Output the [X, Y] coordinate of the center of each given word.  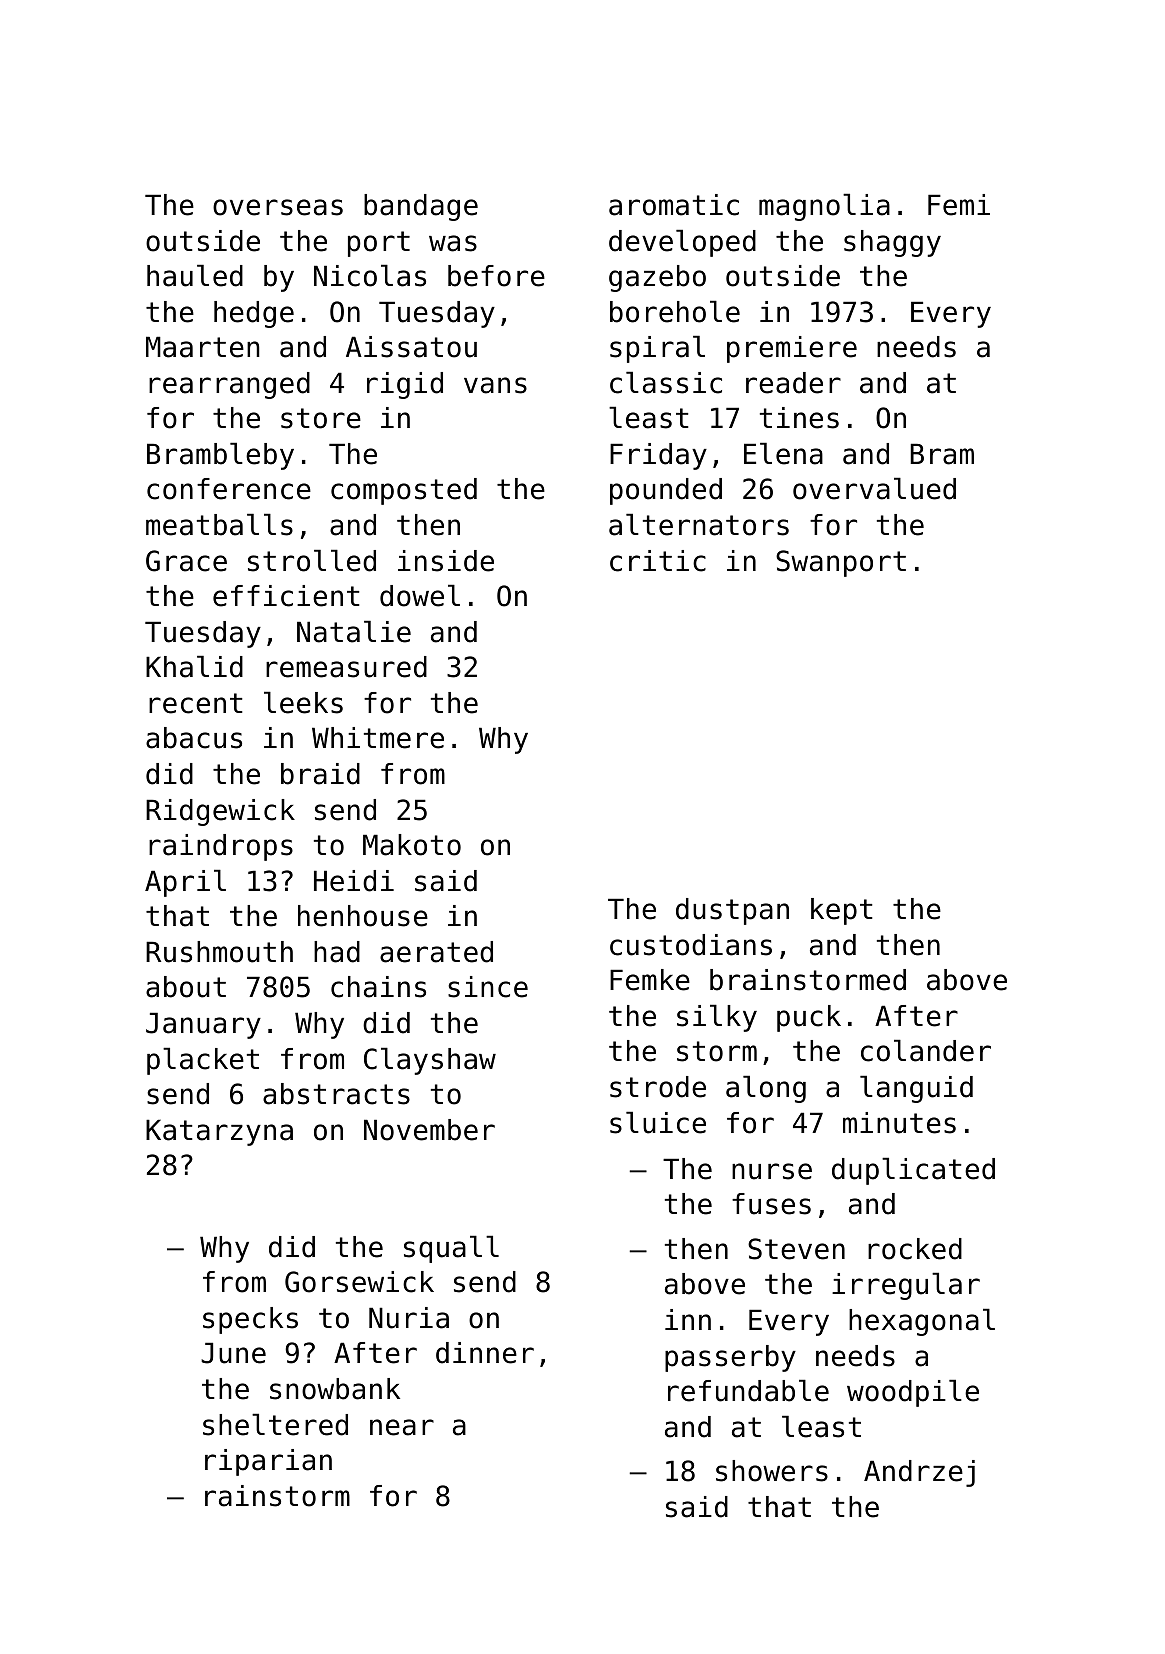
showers [772, 1471]
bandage [421, 207]
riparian [268, 1462]
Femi [959, 205]
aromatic [674, 205]
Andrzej [919, 1473]
